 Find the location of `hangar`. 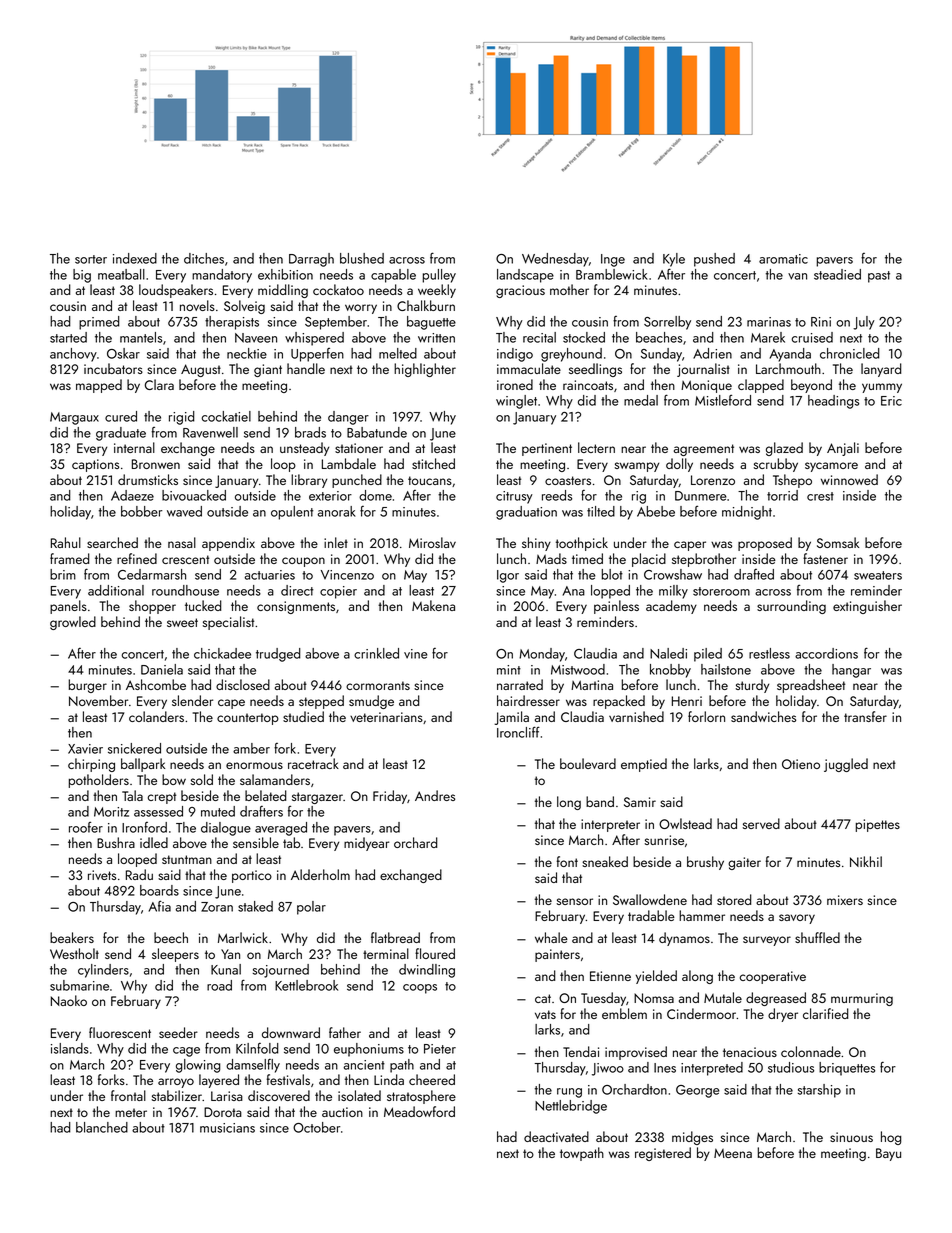

hangar is located at coordinates (851, 671).
